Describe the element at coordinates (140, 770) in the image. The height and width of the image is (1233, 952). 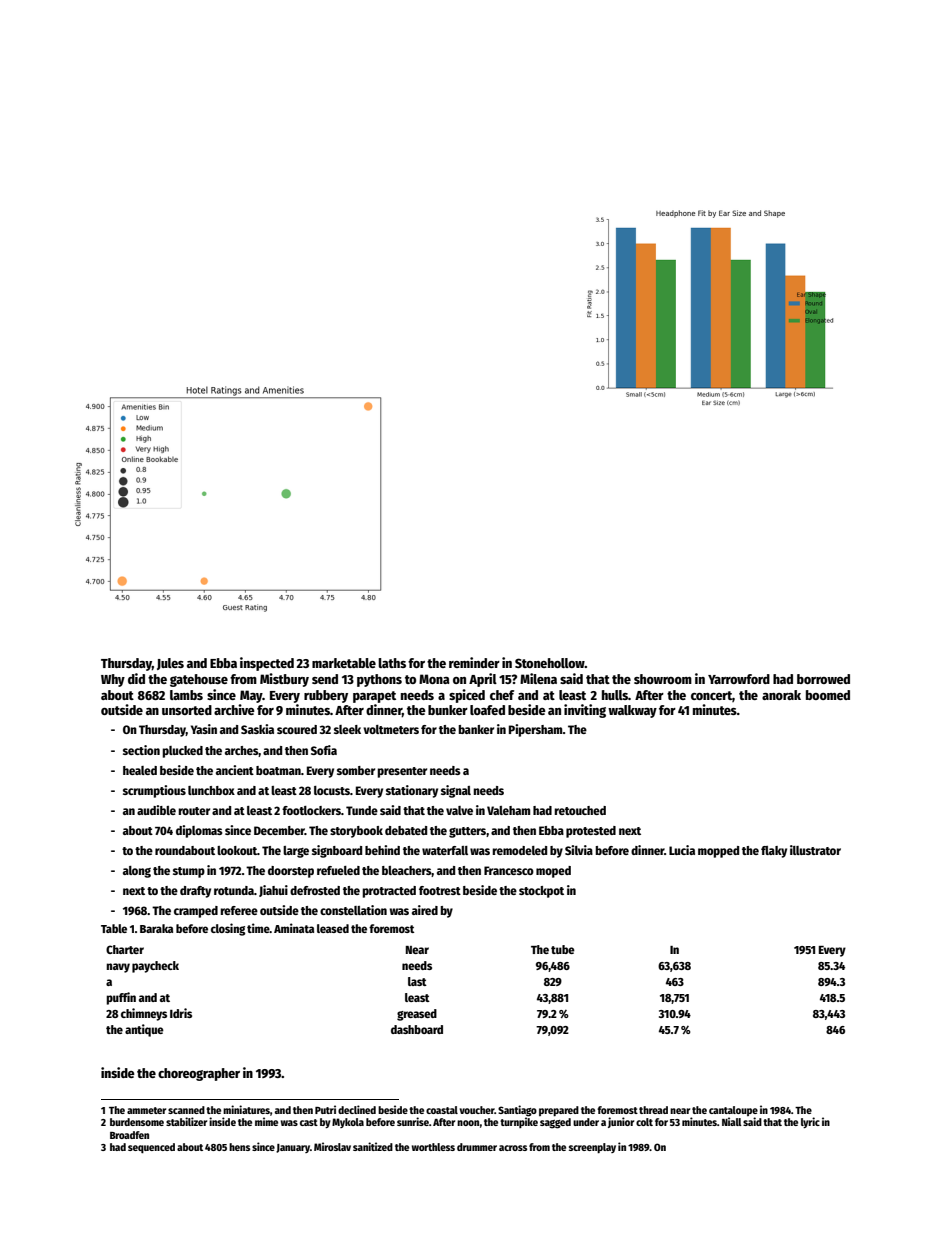
I see `healed` at that location.
